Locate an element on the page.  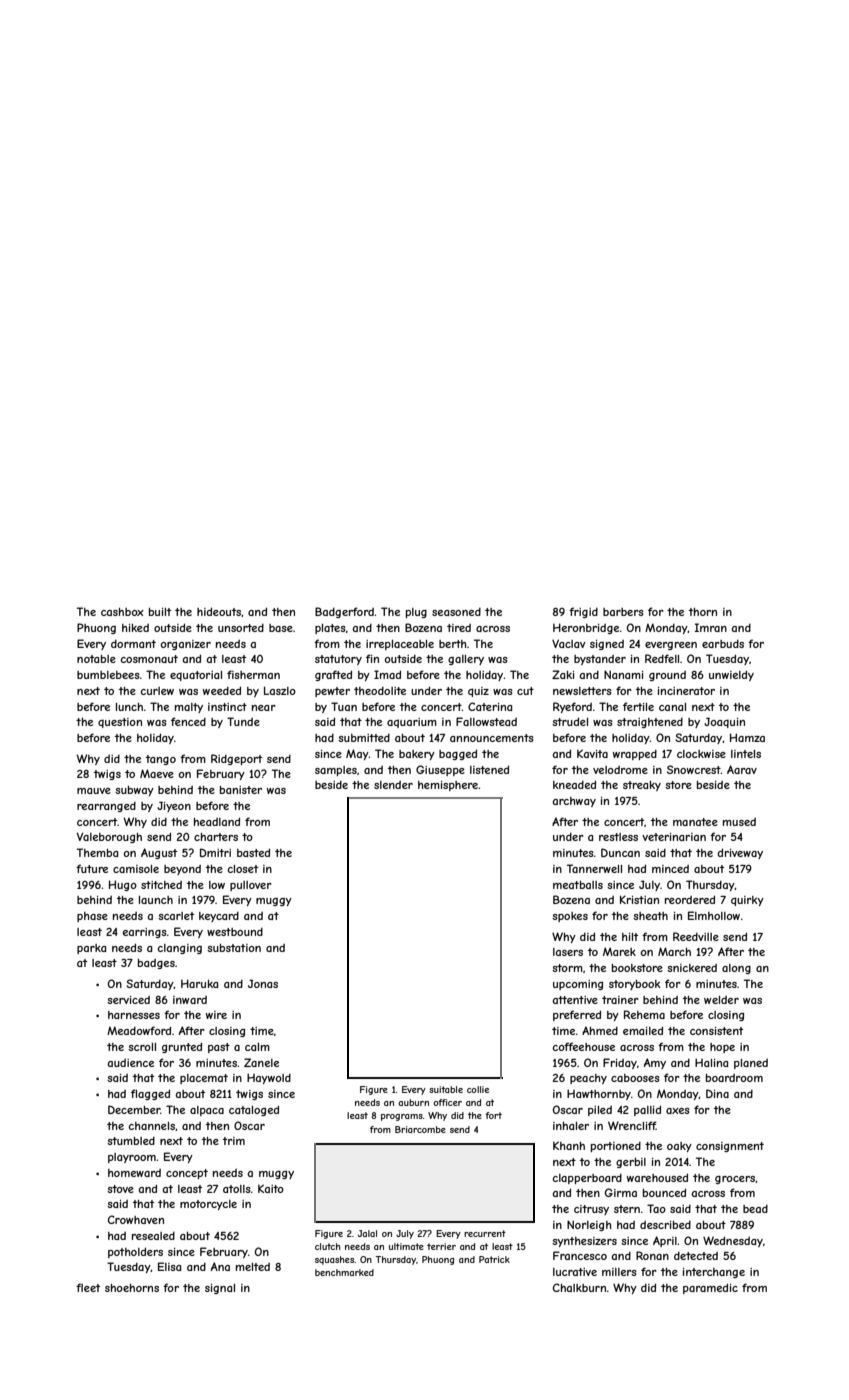
auburn is located at coordinates (413, 1102).
